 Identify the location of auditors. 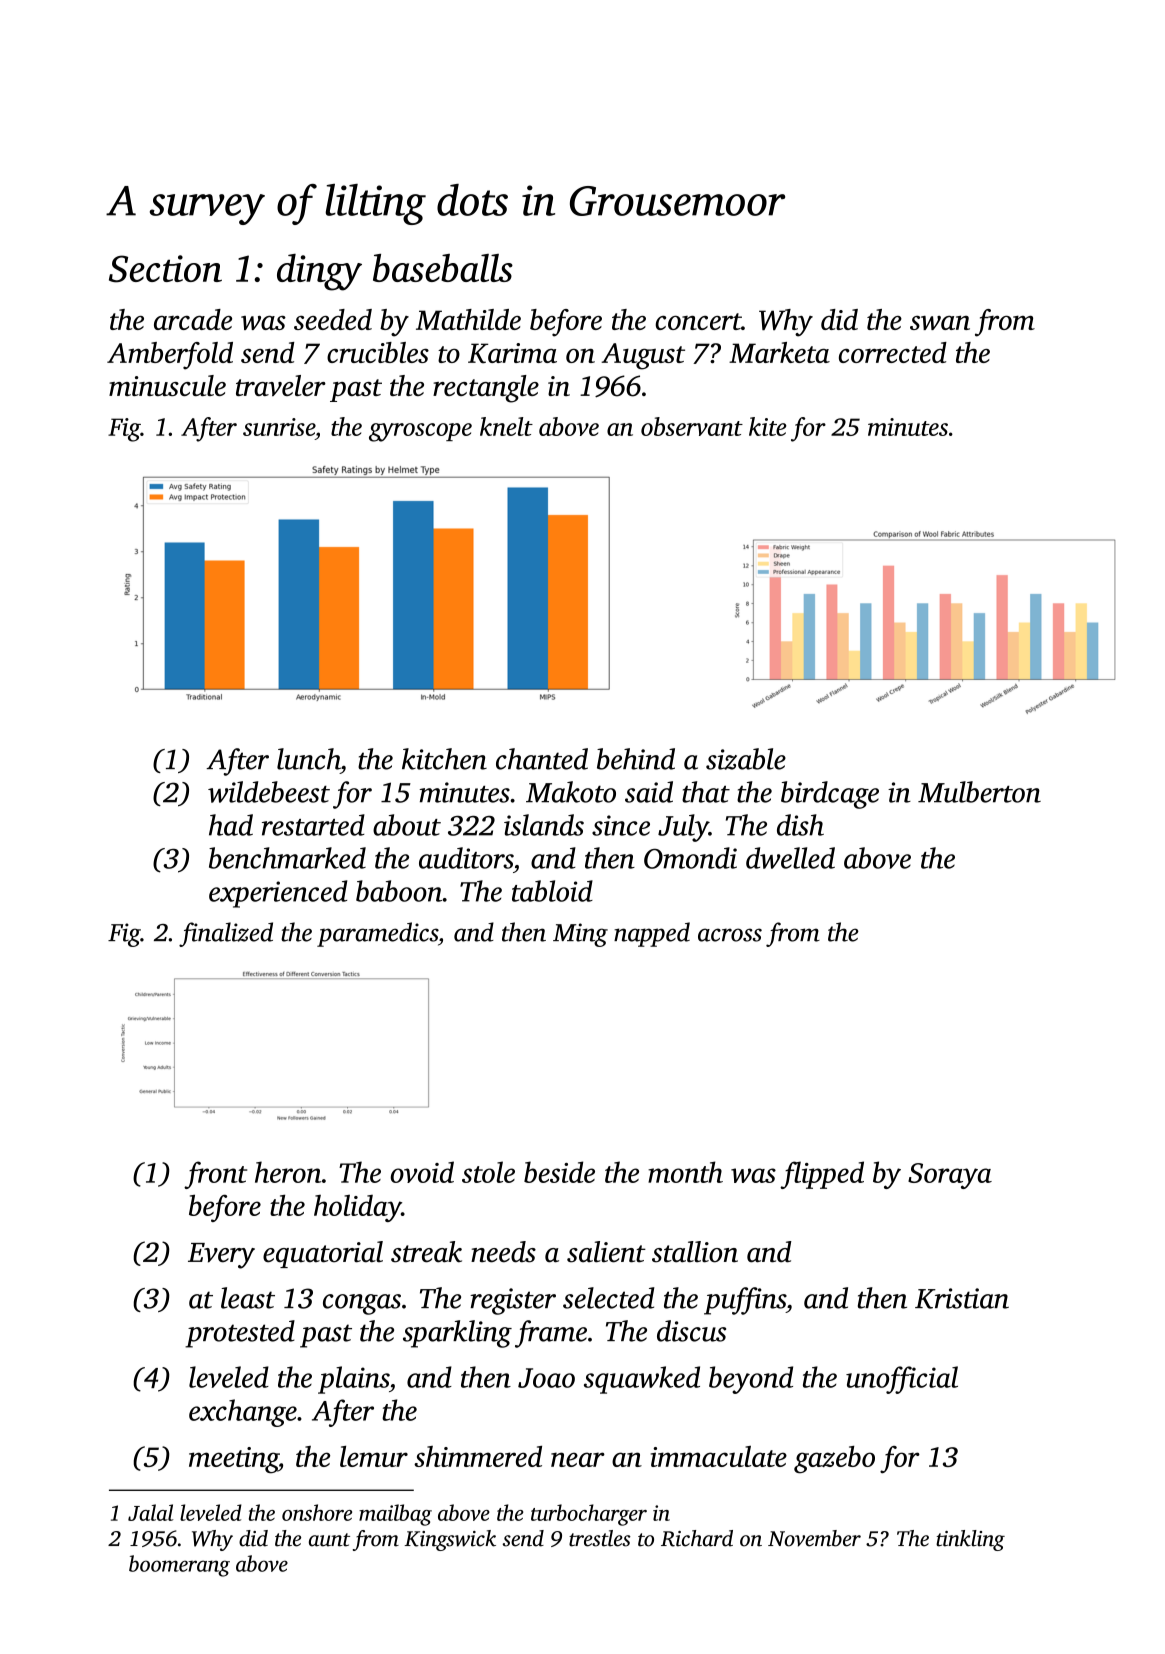
(466, 858).
